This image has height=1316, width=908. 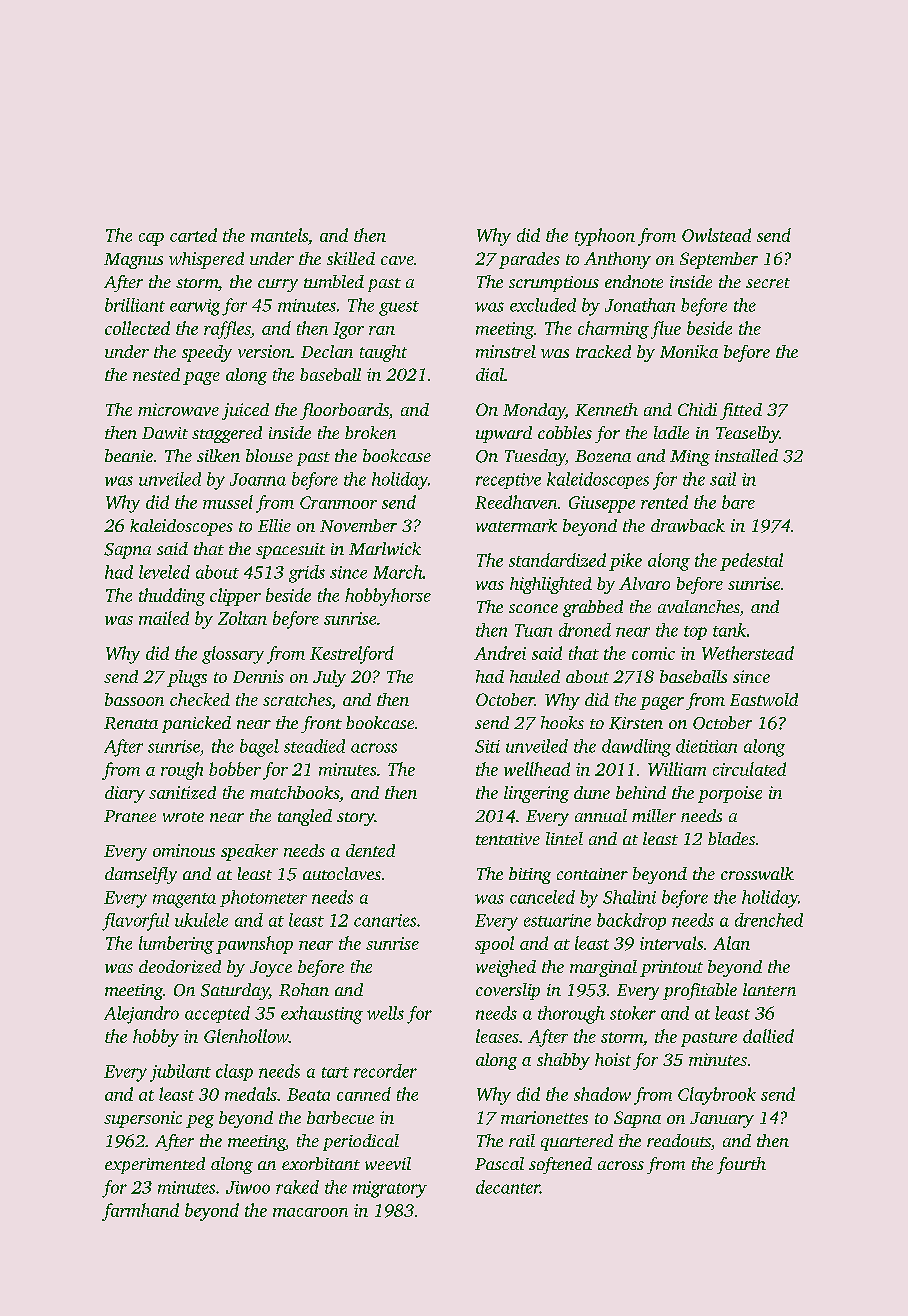 What do you see at coordinates (329, 678) in the image?
I see `July` at bounding box center [329, 678].
